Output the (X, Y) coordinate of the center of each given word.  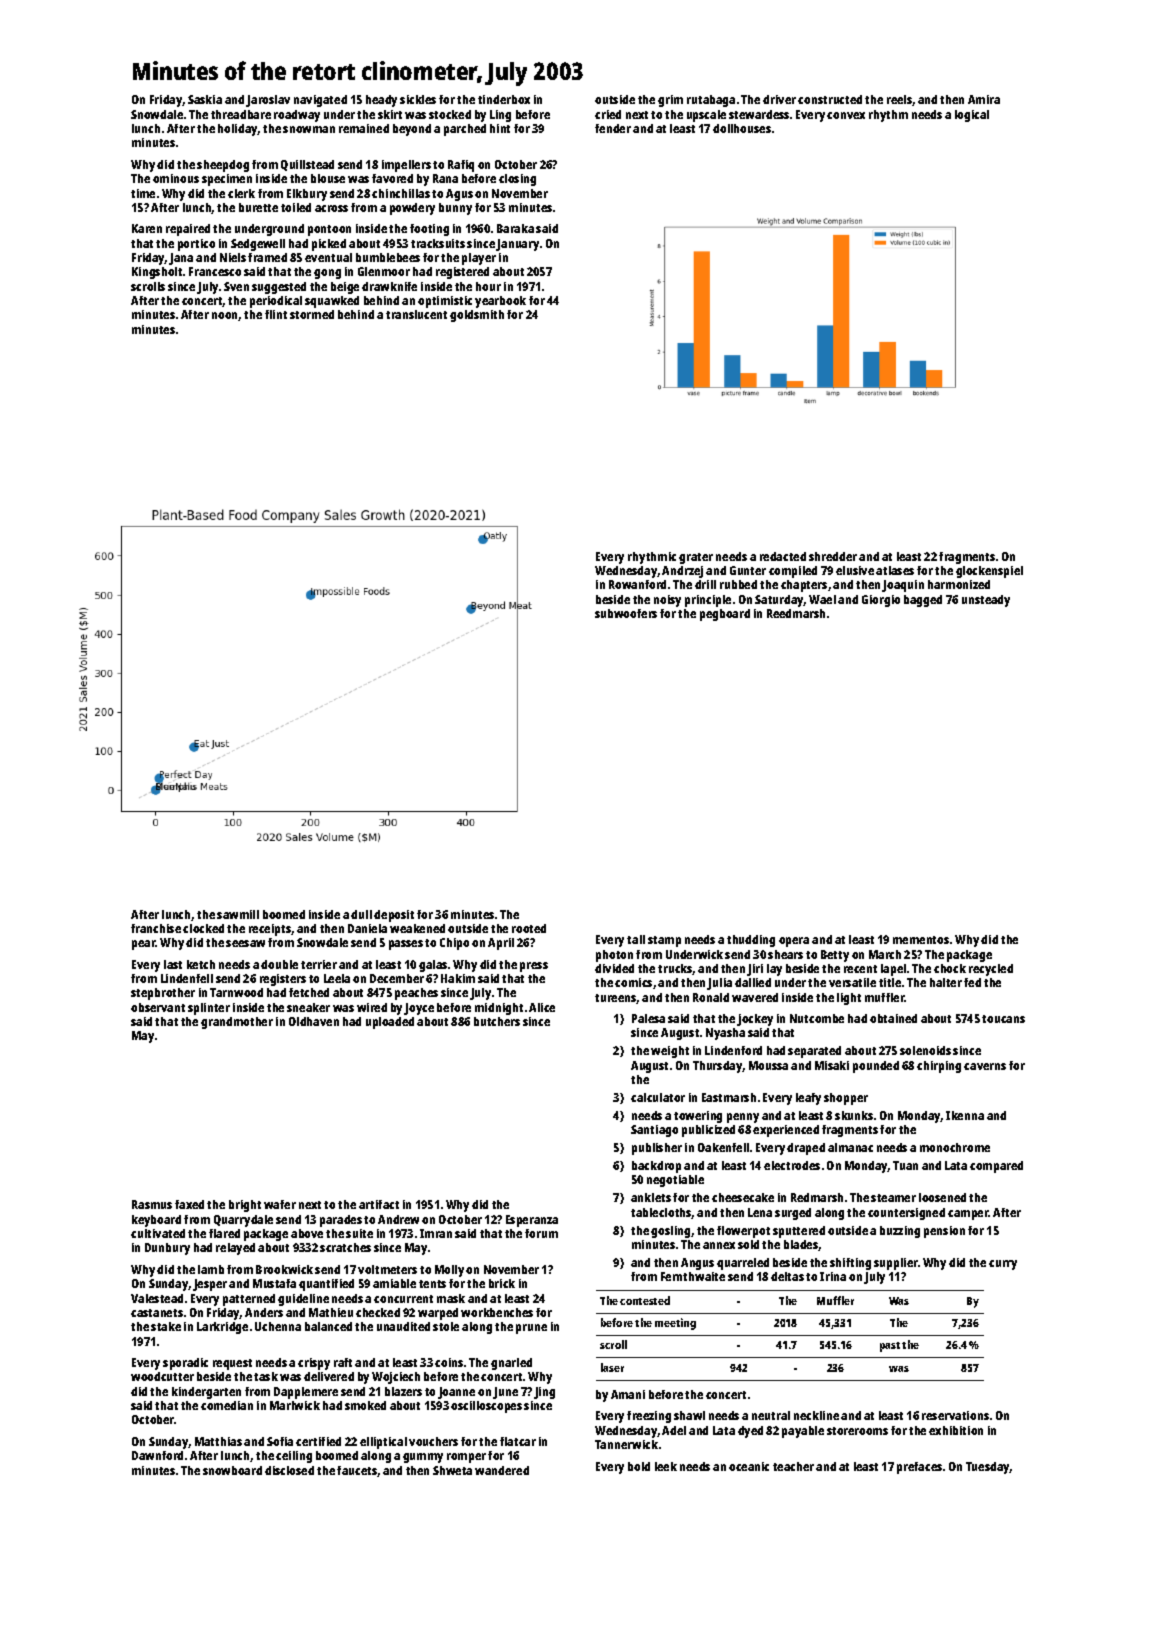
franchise (156, 928)
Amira (984, 99)
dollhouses (742, 128)
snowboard (232, 1470)
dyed (750, 1432)
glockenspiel (989, 572)
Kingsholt (157, 273)
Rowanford (637, 584)
